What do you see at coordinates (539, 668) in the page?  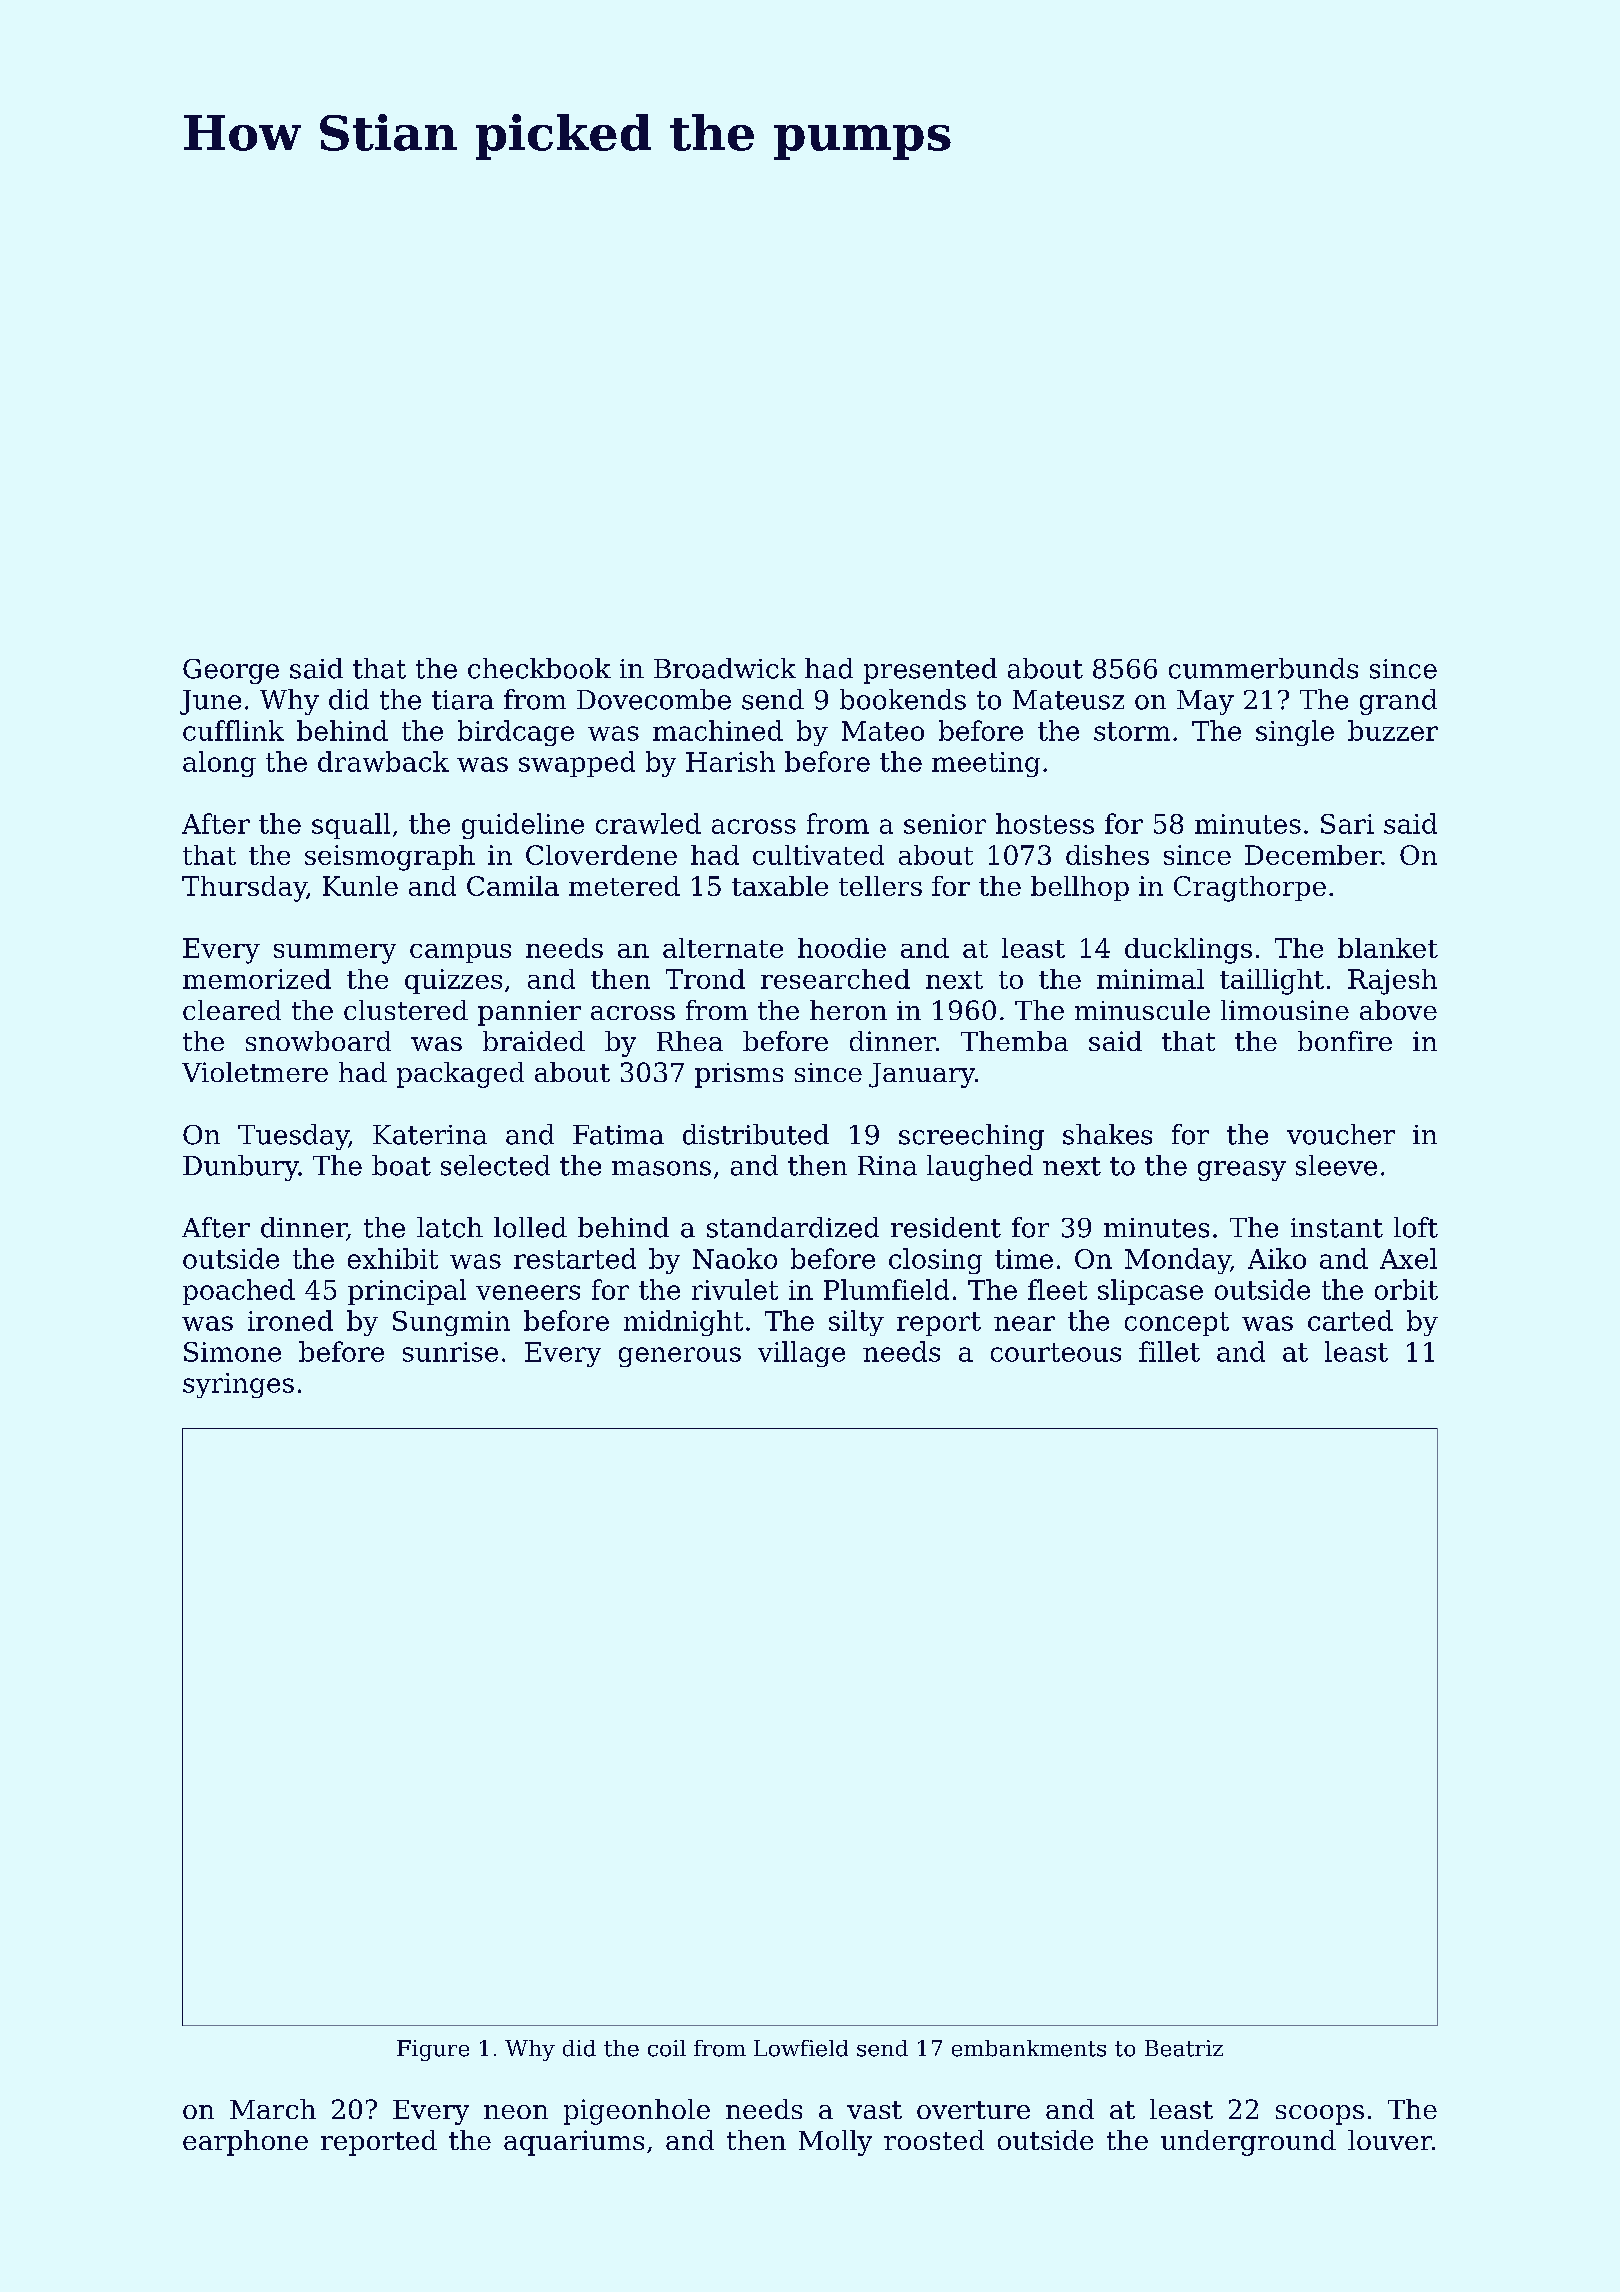 I see `checkbook` at bounding box center [539, 668].
